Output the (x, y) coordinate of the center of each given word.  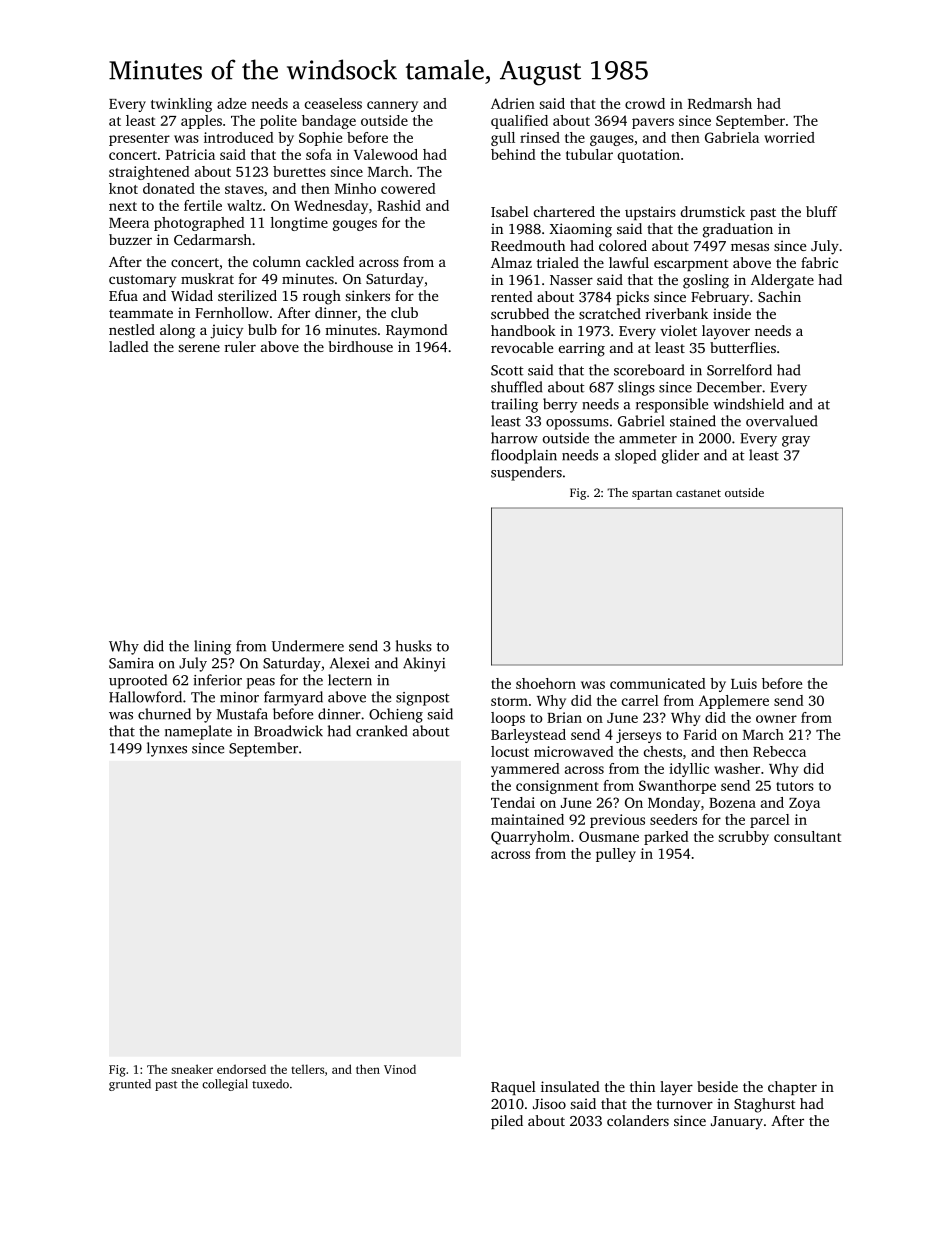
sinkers (368, 295)
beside (717, 1086)
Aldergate (782, 281)
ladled (129, 346)
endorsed (241, 1069)
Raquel (513, 1088)
